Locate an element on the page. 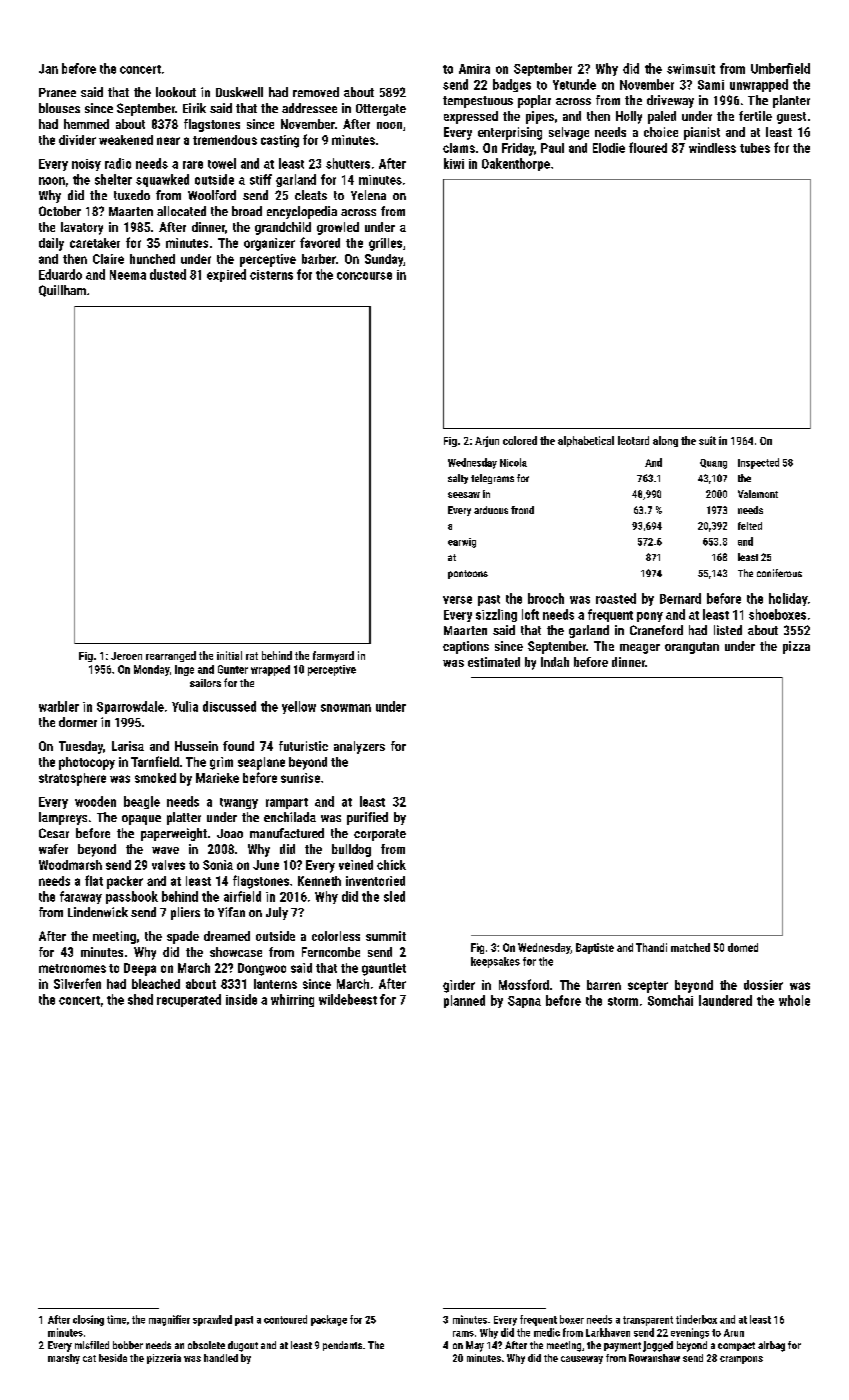  pizzeria is located at coordinates (164, 1359).
